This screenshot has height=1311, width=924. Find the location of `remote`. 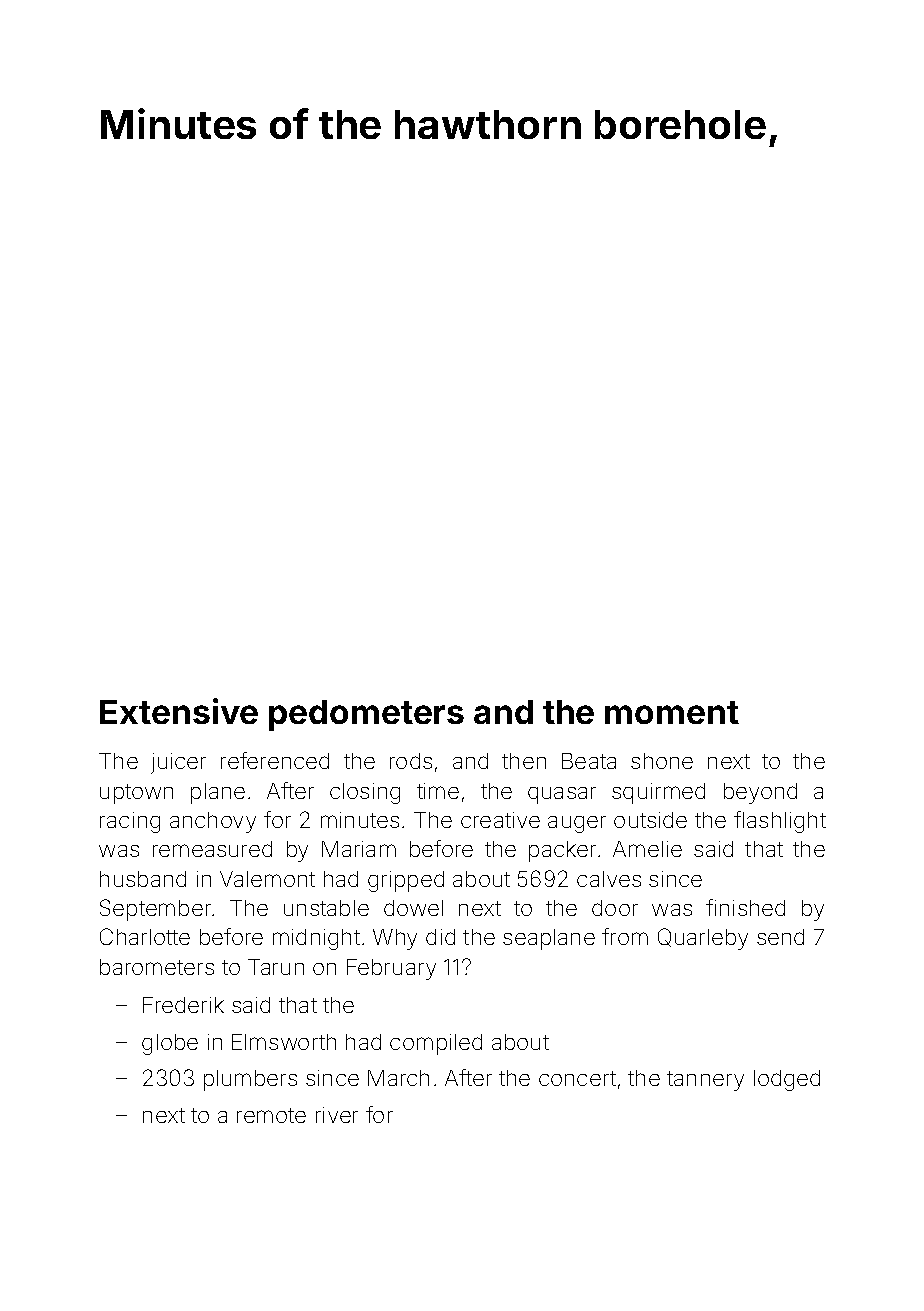

remote is located at coordinates (271, 1115).
